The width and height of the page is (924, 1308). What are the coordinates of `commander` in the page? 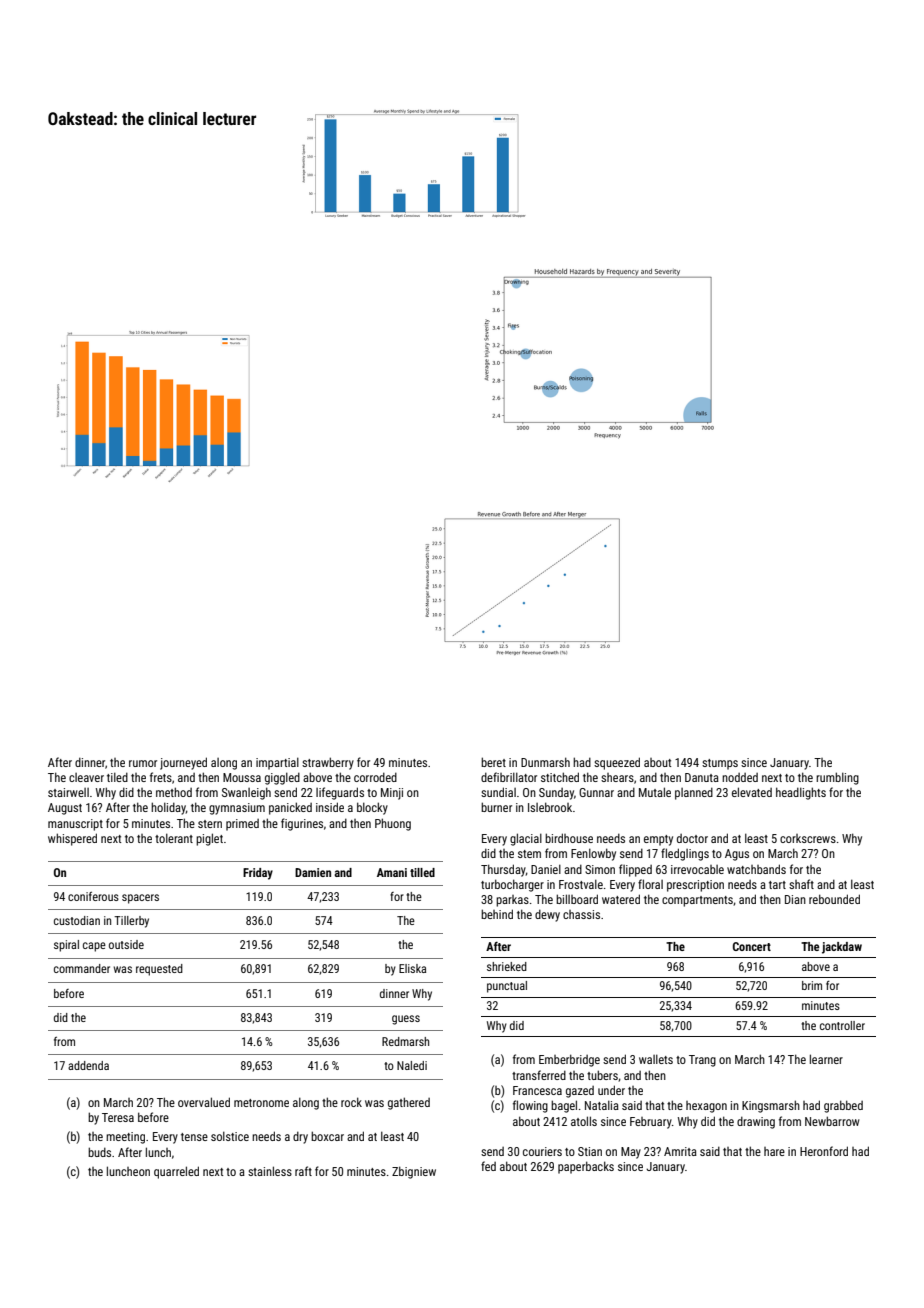 It's located at (82, 968).
